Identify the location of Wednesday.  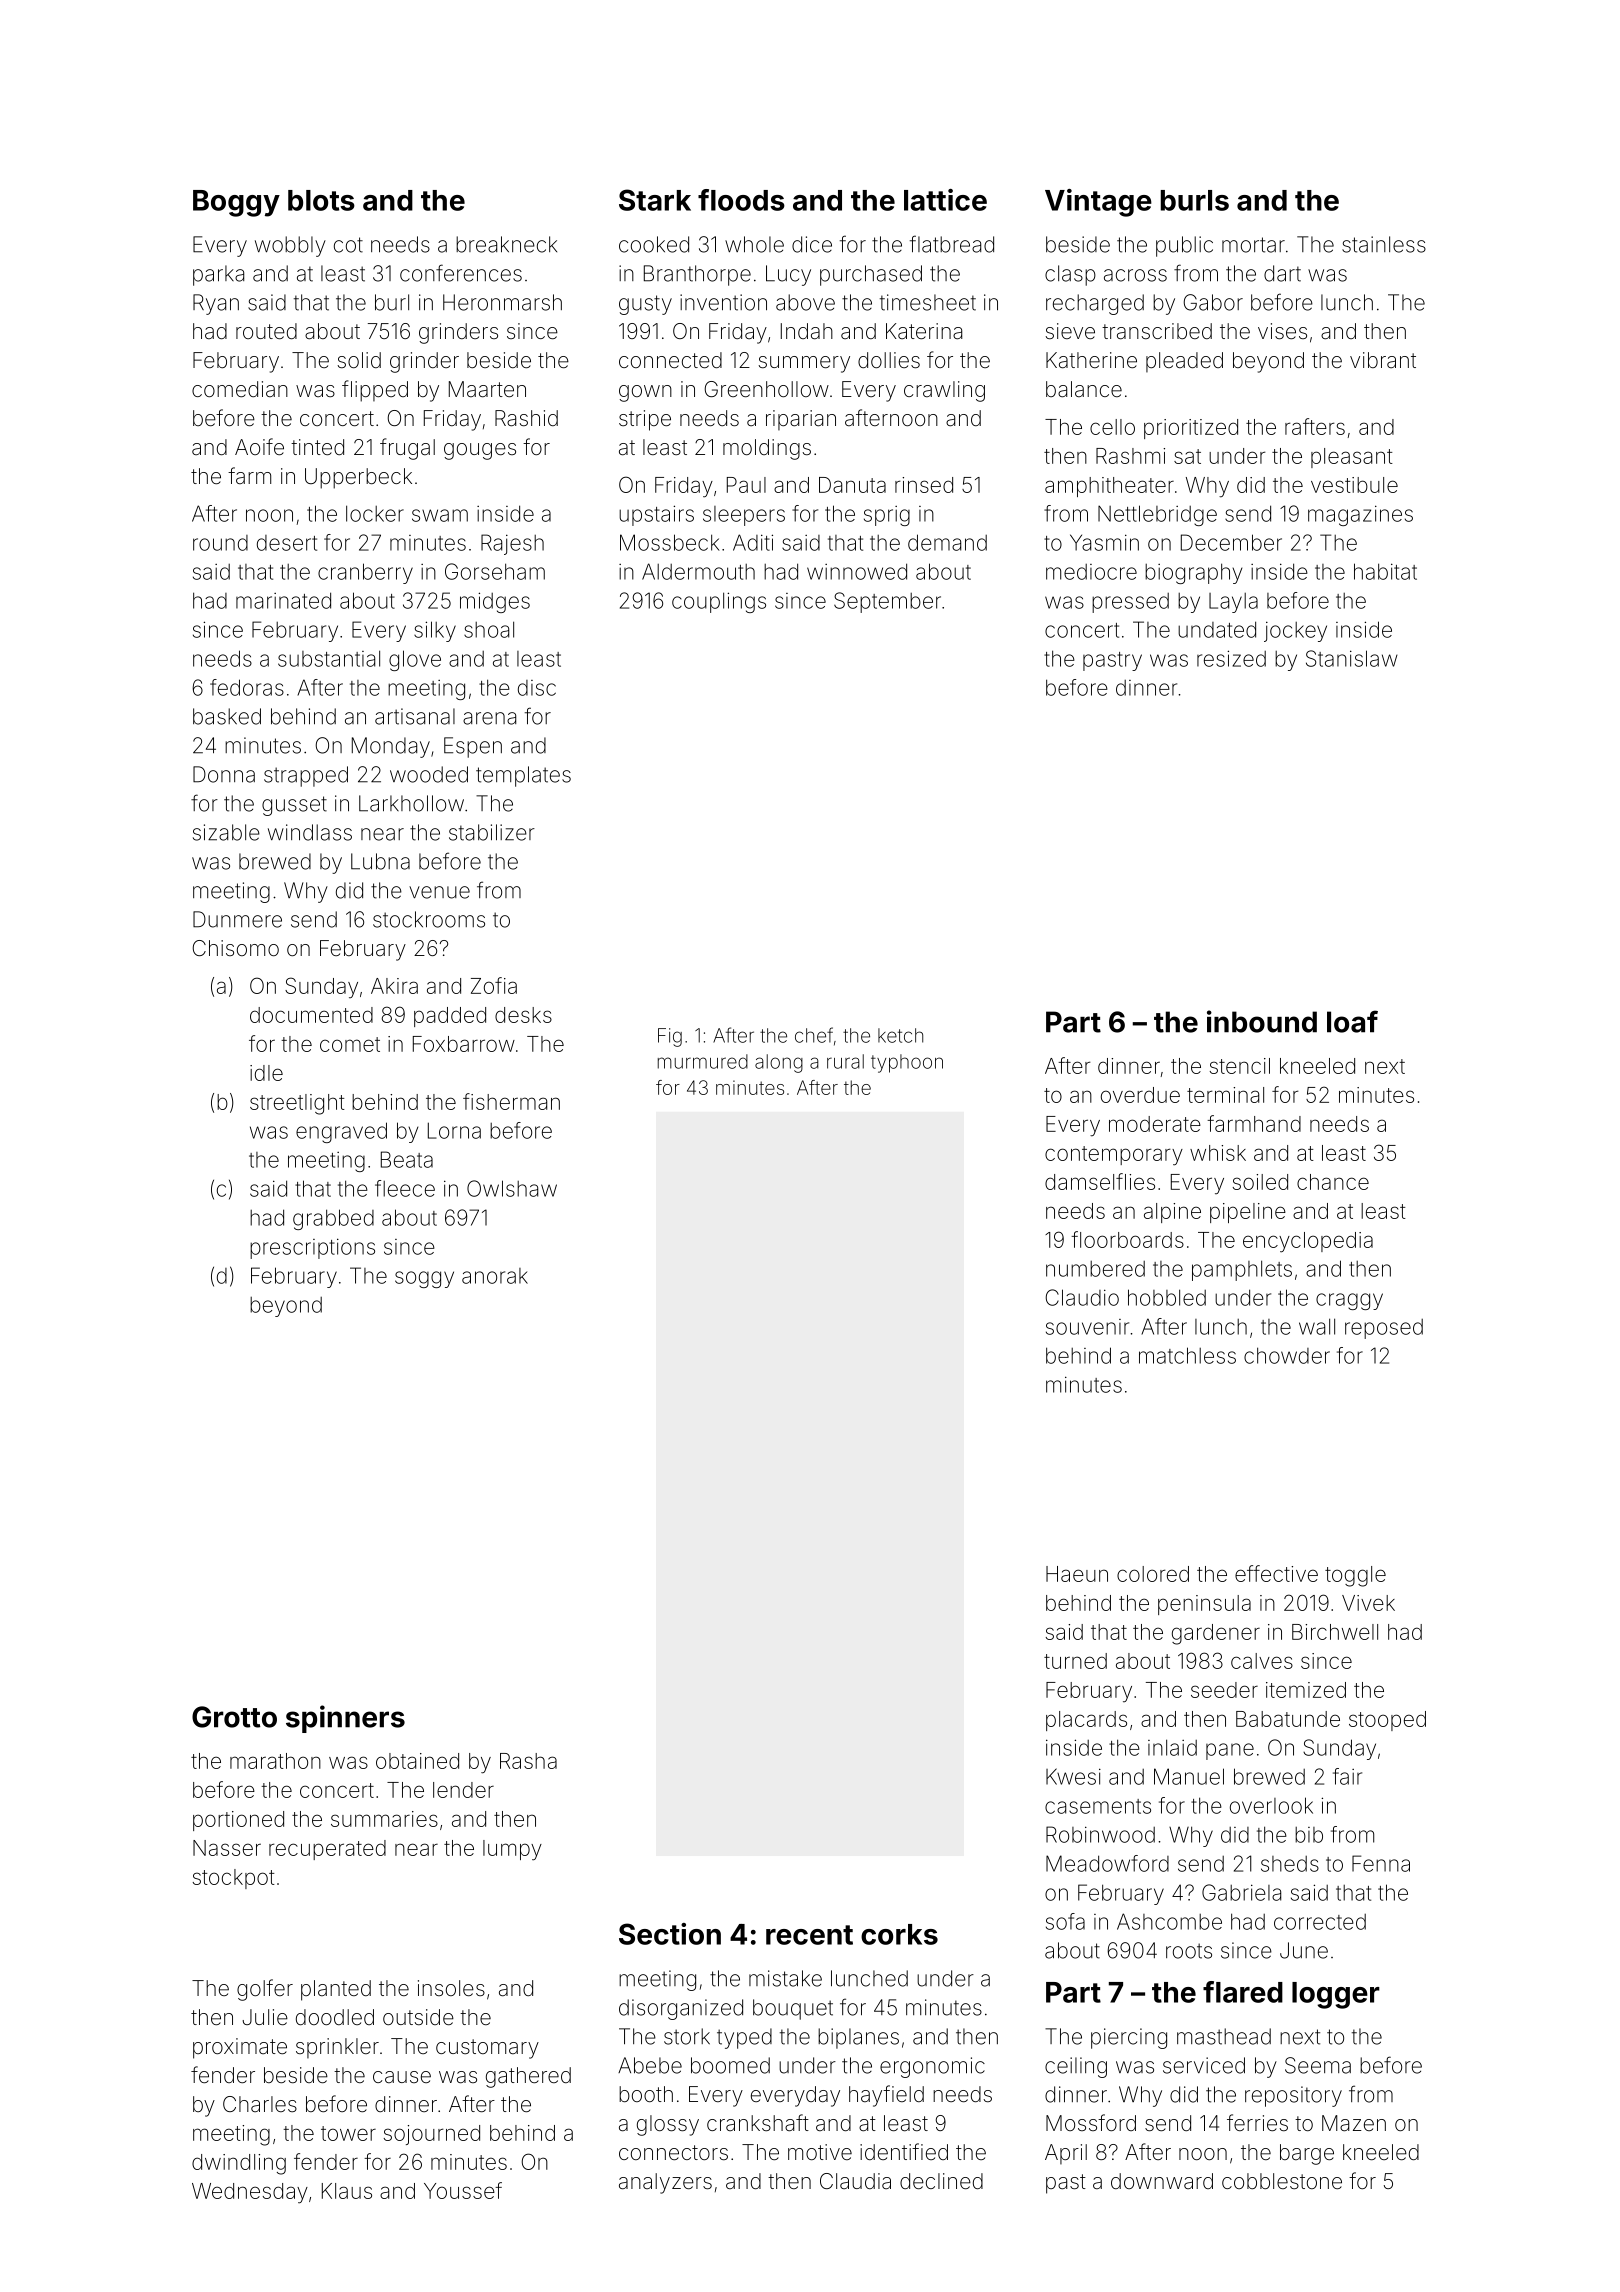
(250, 2193).
